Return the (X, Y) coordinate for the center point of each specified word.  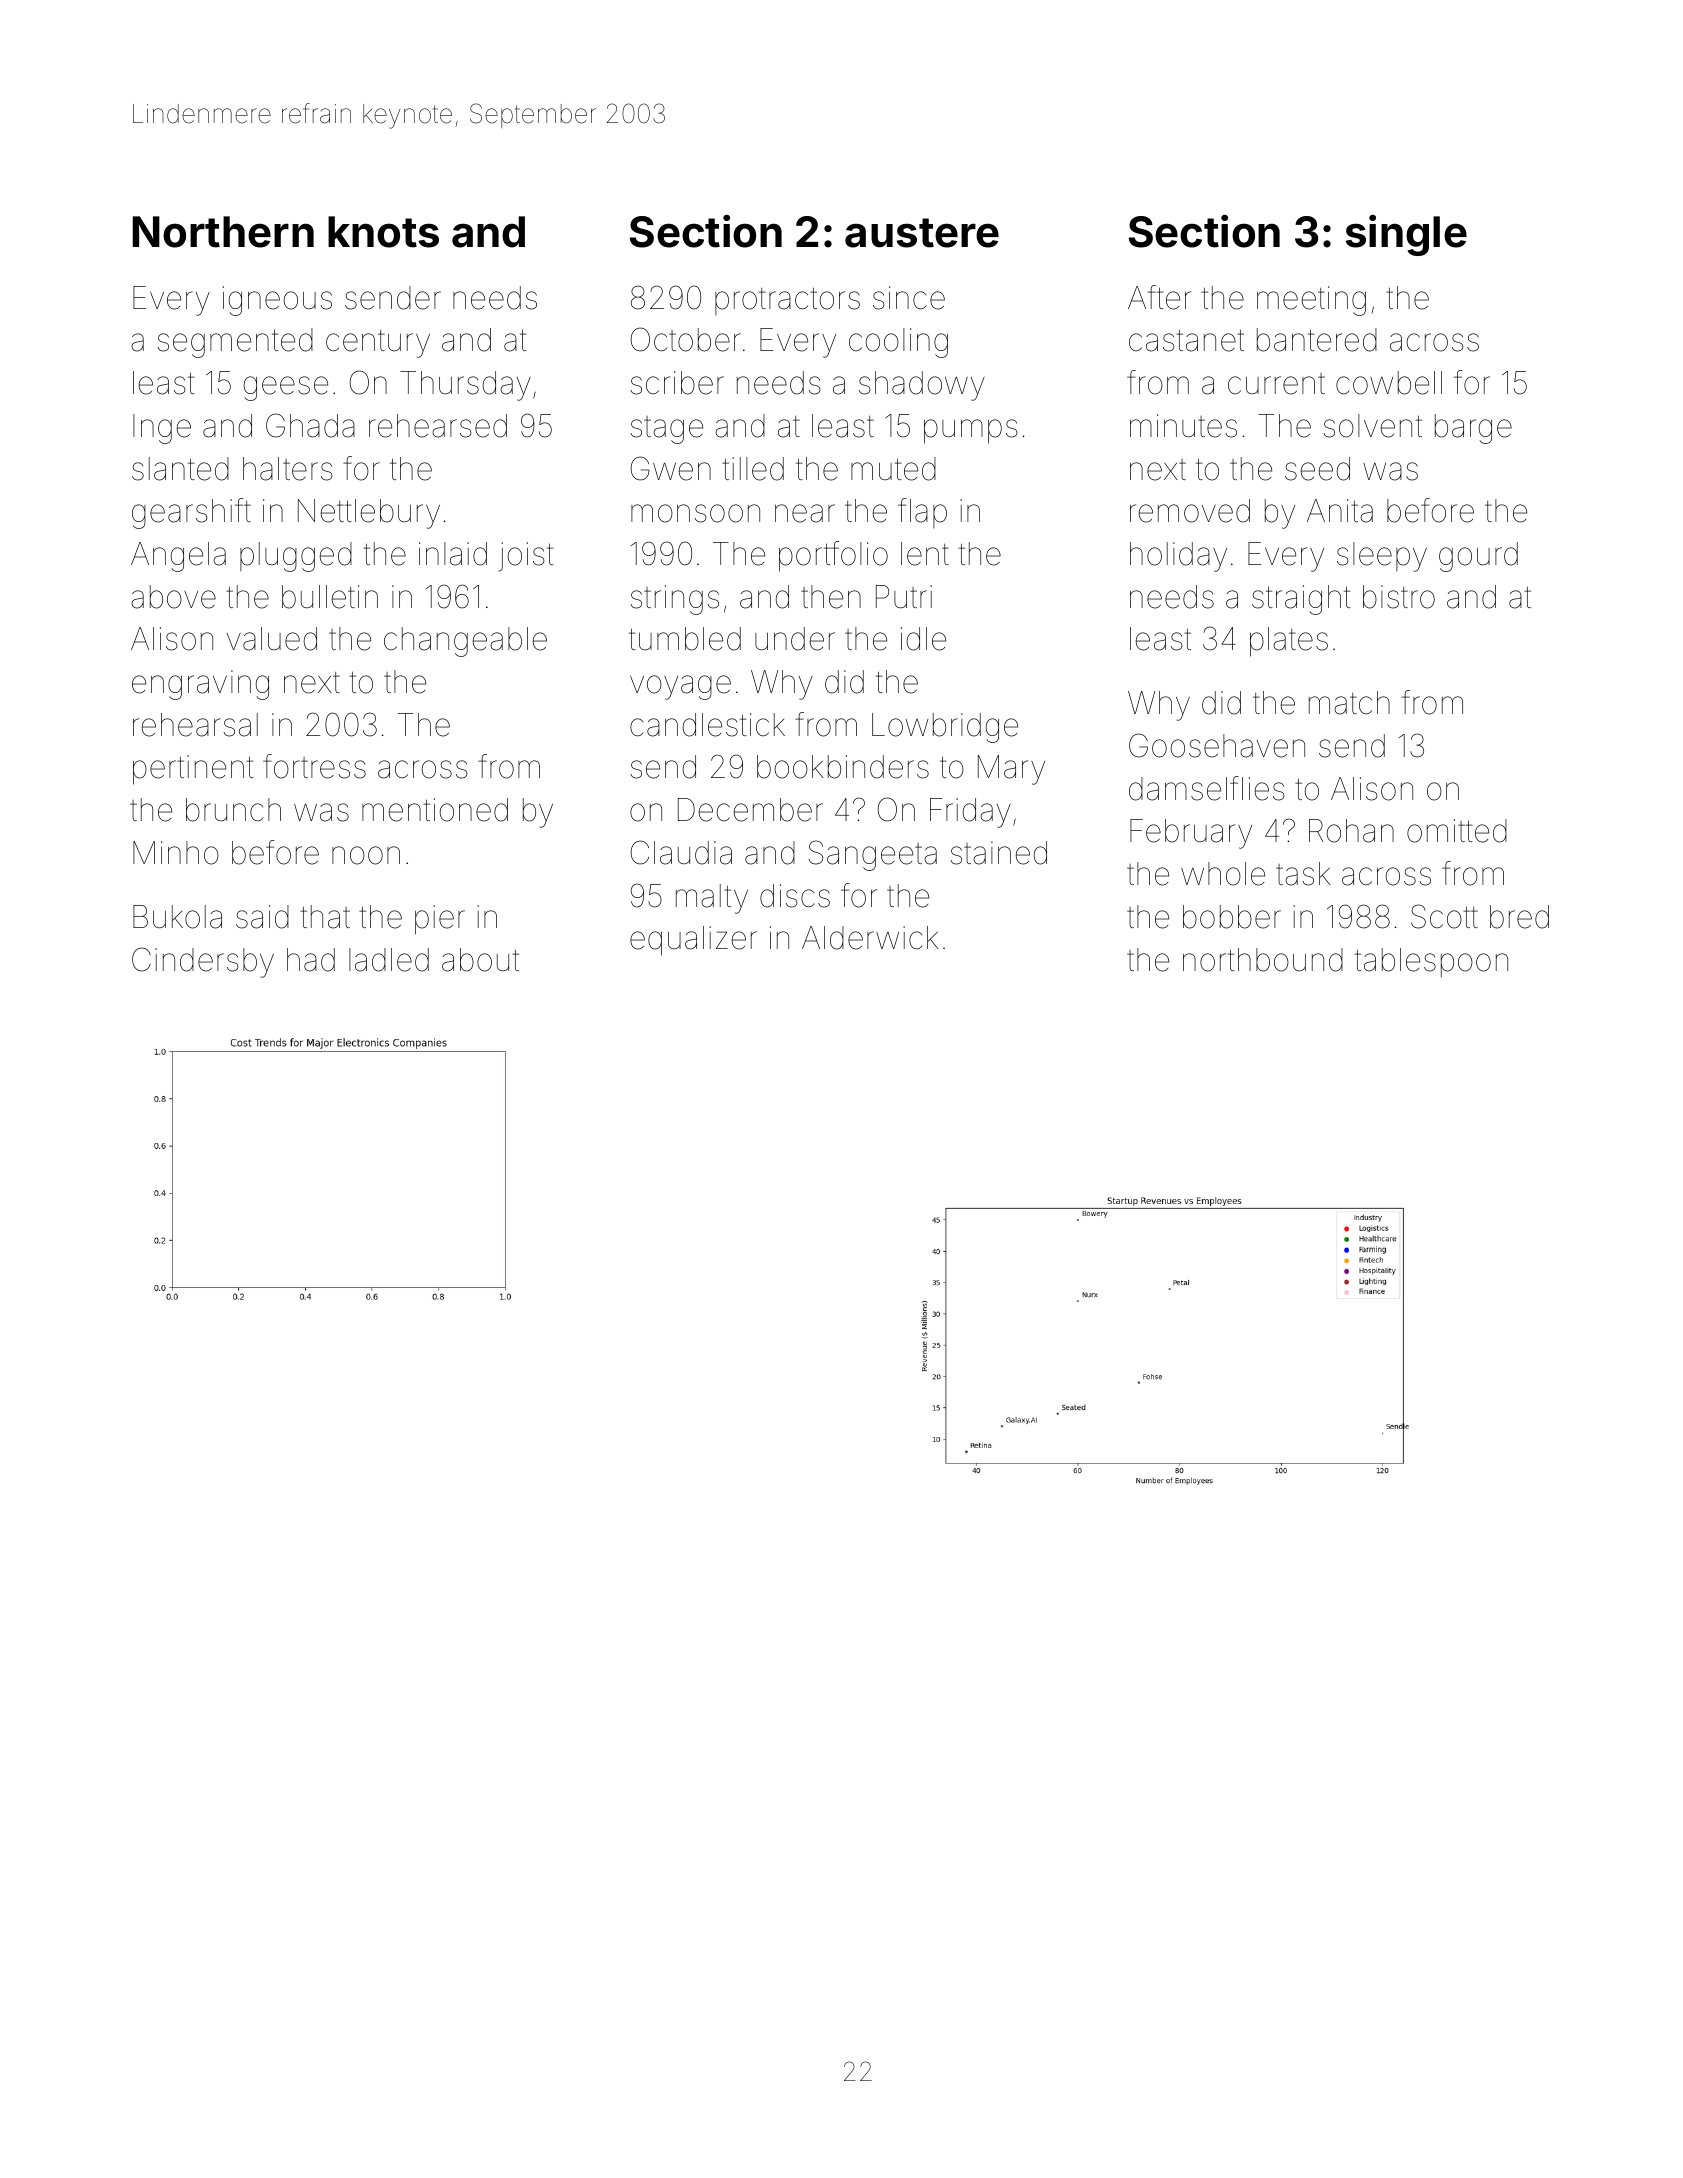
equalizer (693, 941)
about (480, 960)
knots (383, 232)
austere (922, 233)
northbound (1263, 960)
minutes (1183, 426)
